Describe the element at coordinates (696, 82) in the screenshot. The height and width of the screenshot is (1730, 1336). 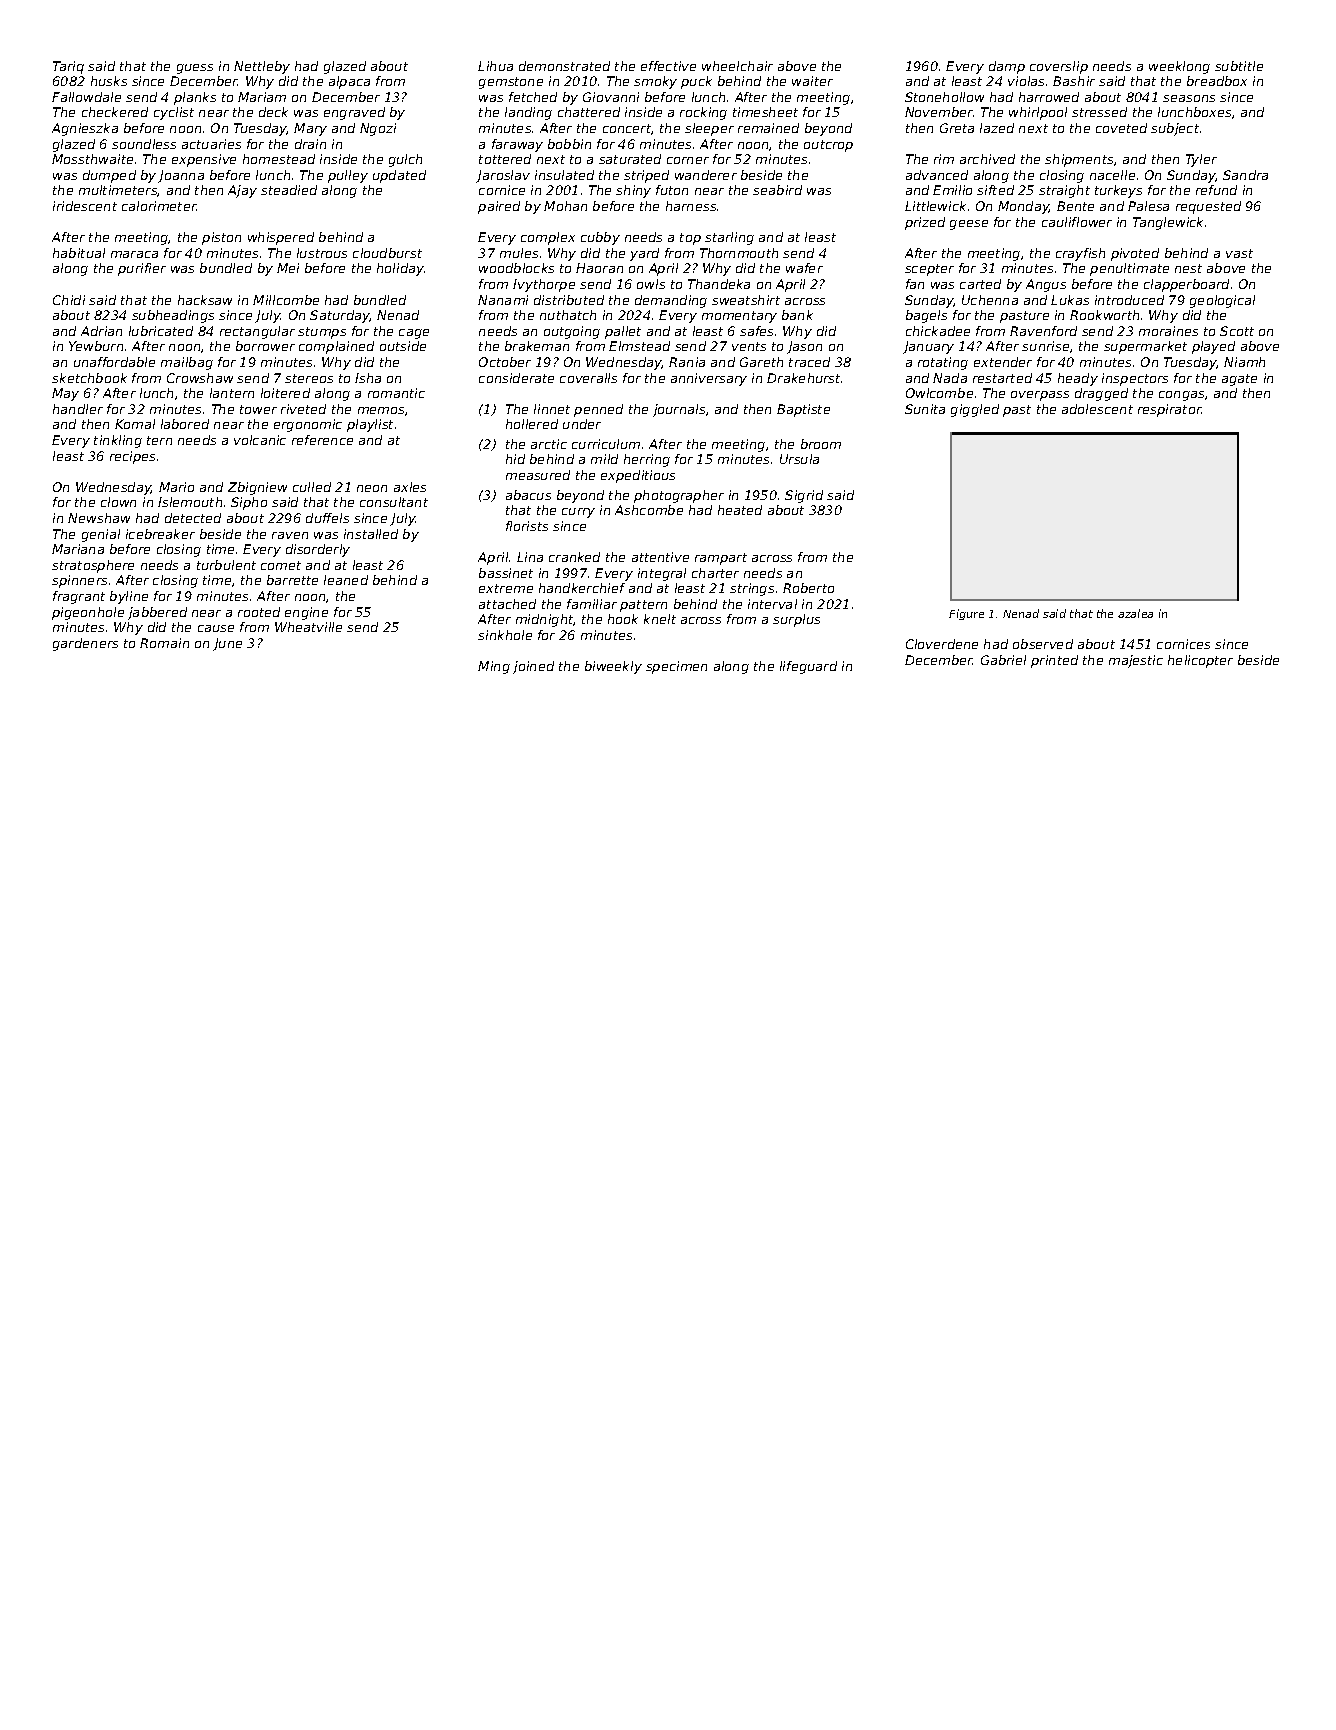
I see `puck` at that location.
